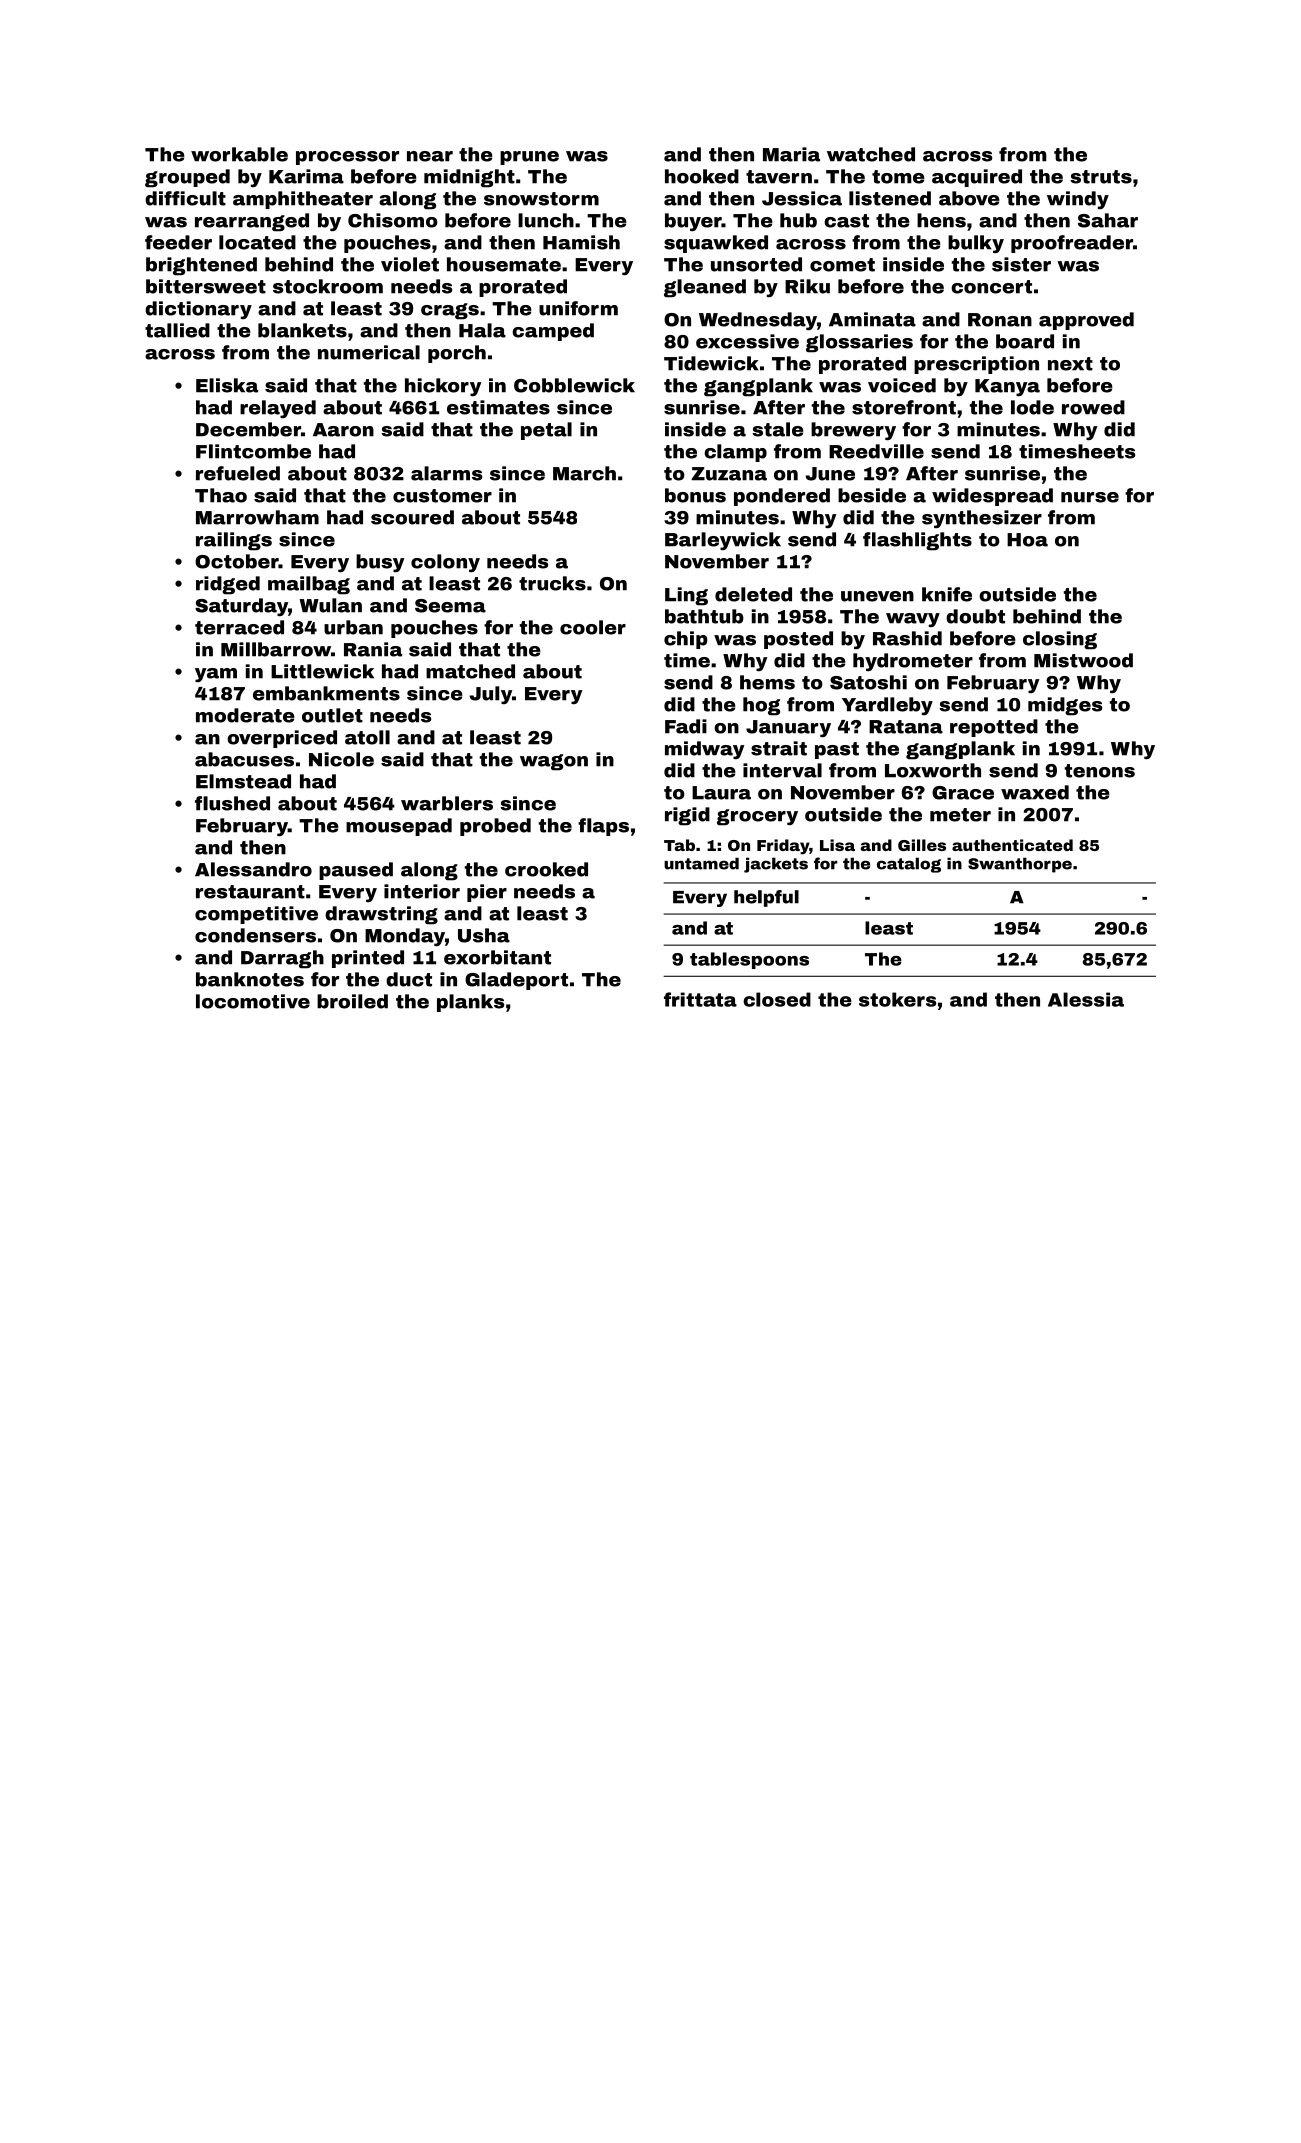 This image has height=2143, width=1301. I want to click on tenons, so click(1100, 771).
